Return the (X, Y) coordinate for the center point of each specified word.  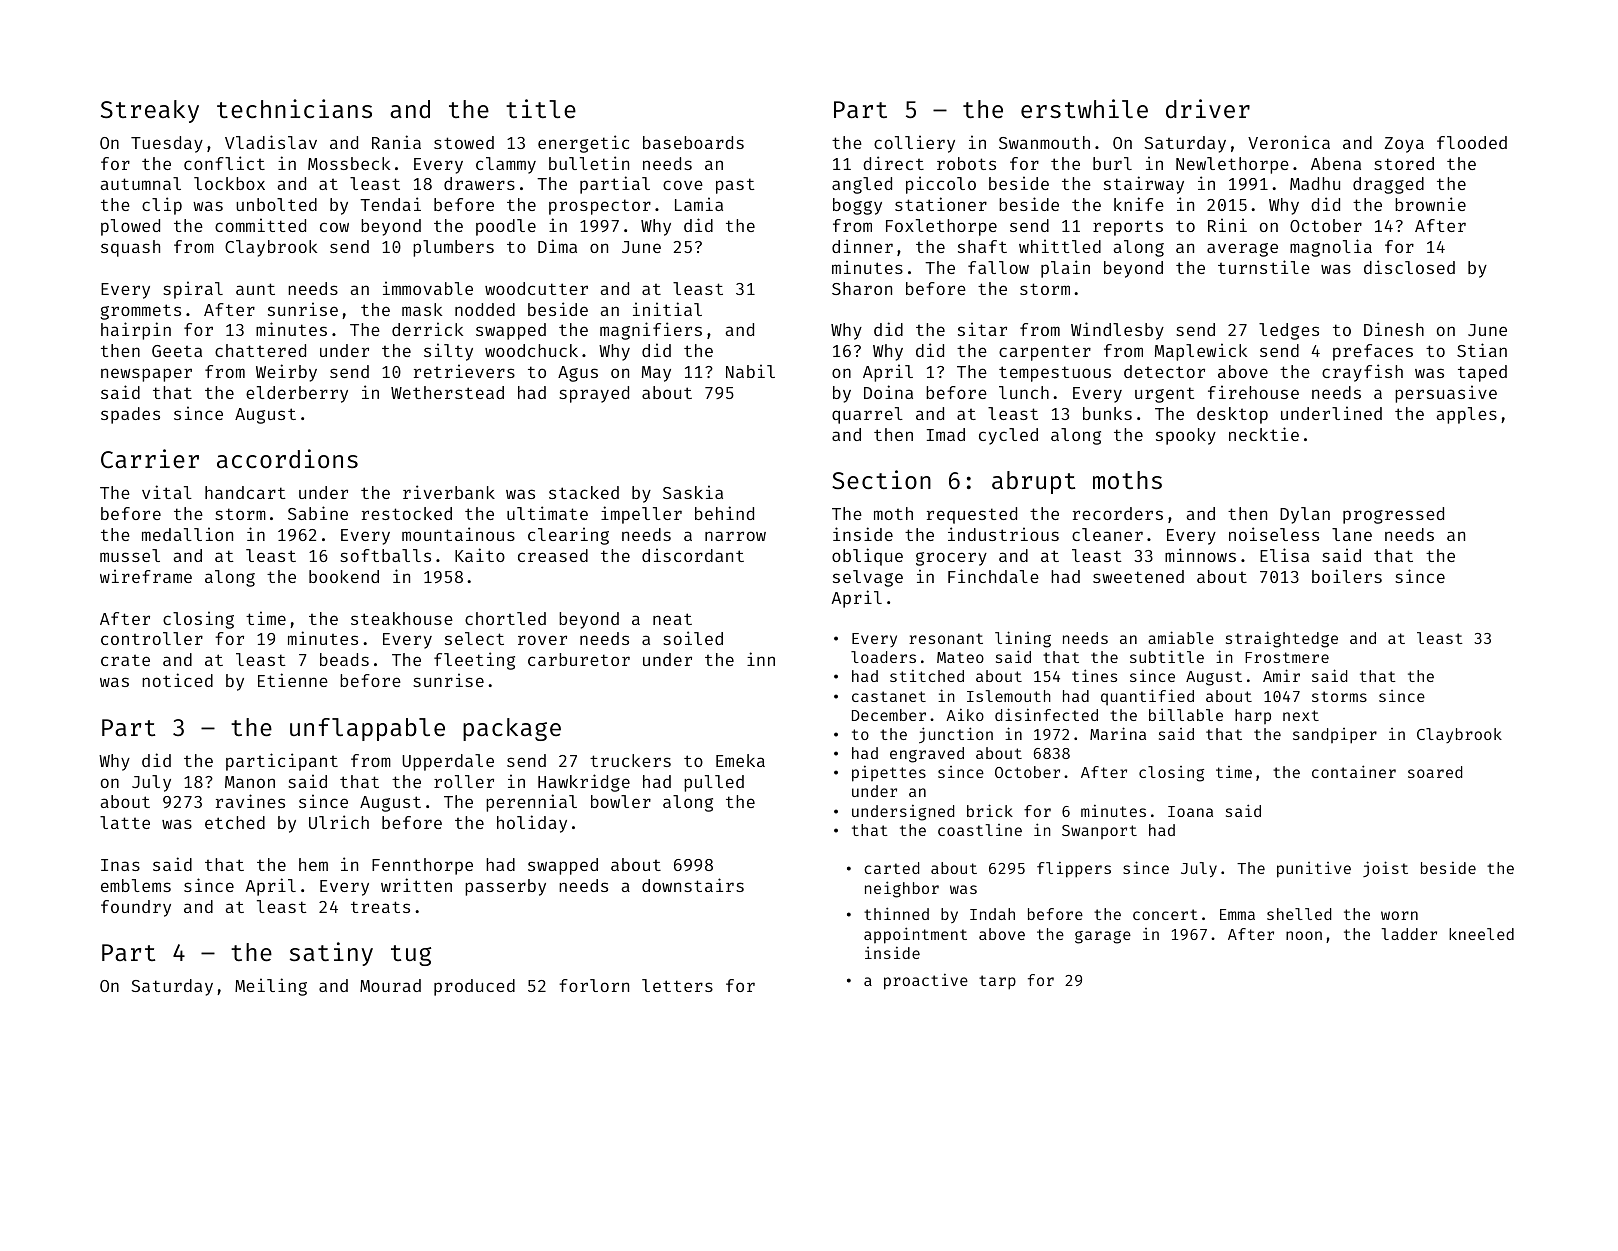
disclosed (1409, 267)
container (1354, 771)
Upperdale (448, 762)
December (889, 715)
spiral (193, 290)
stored (1404, 163)
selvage (868, 578)
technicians (294, 108)
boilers (1347, 576)
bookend (344, 576)
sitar (982, 329)
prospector (600, 207)
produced (474, 987)
